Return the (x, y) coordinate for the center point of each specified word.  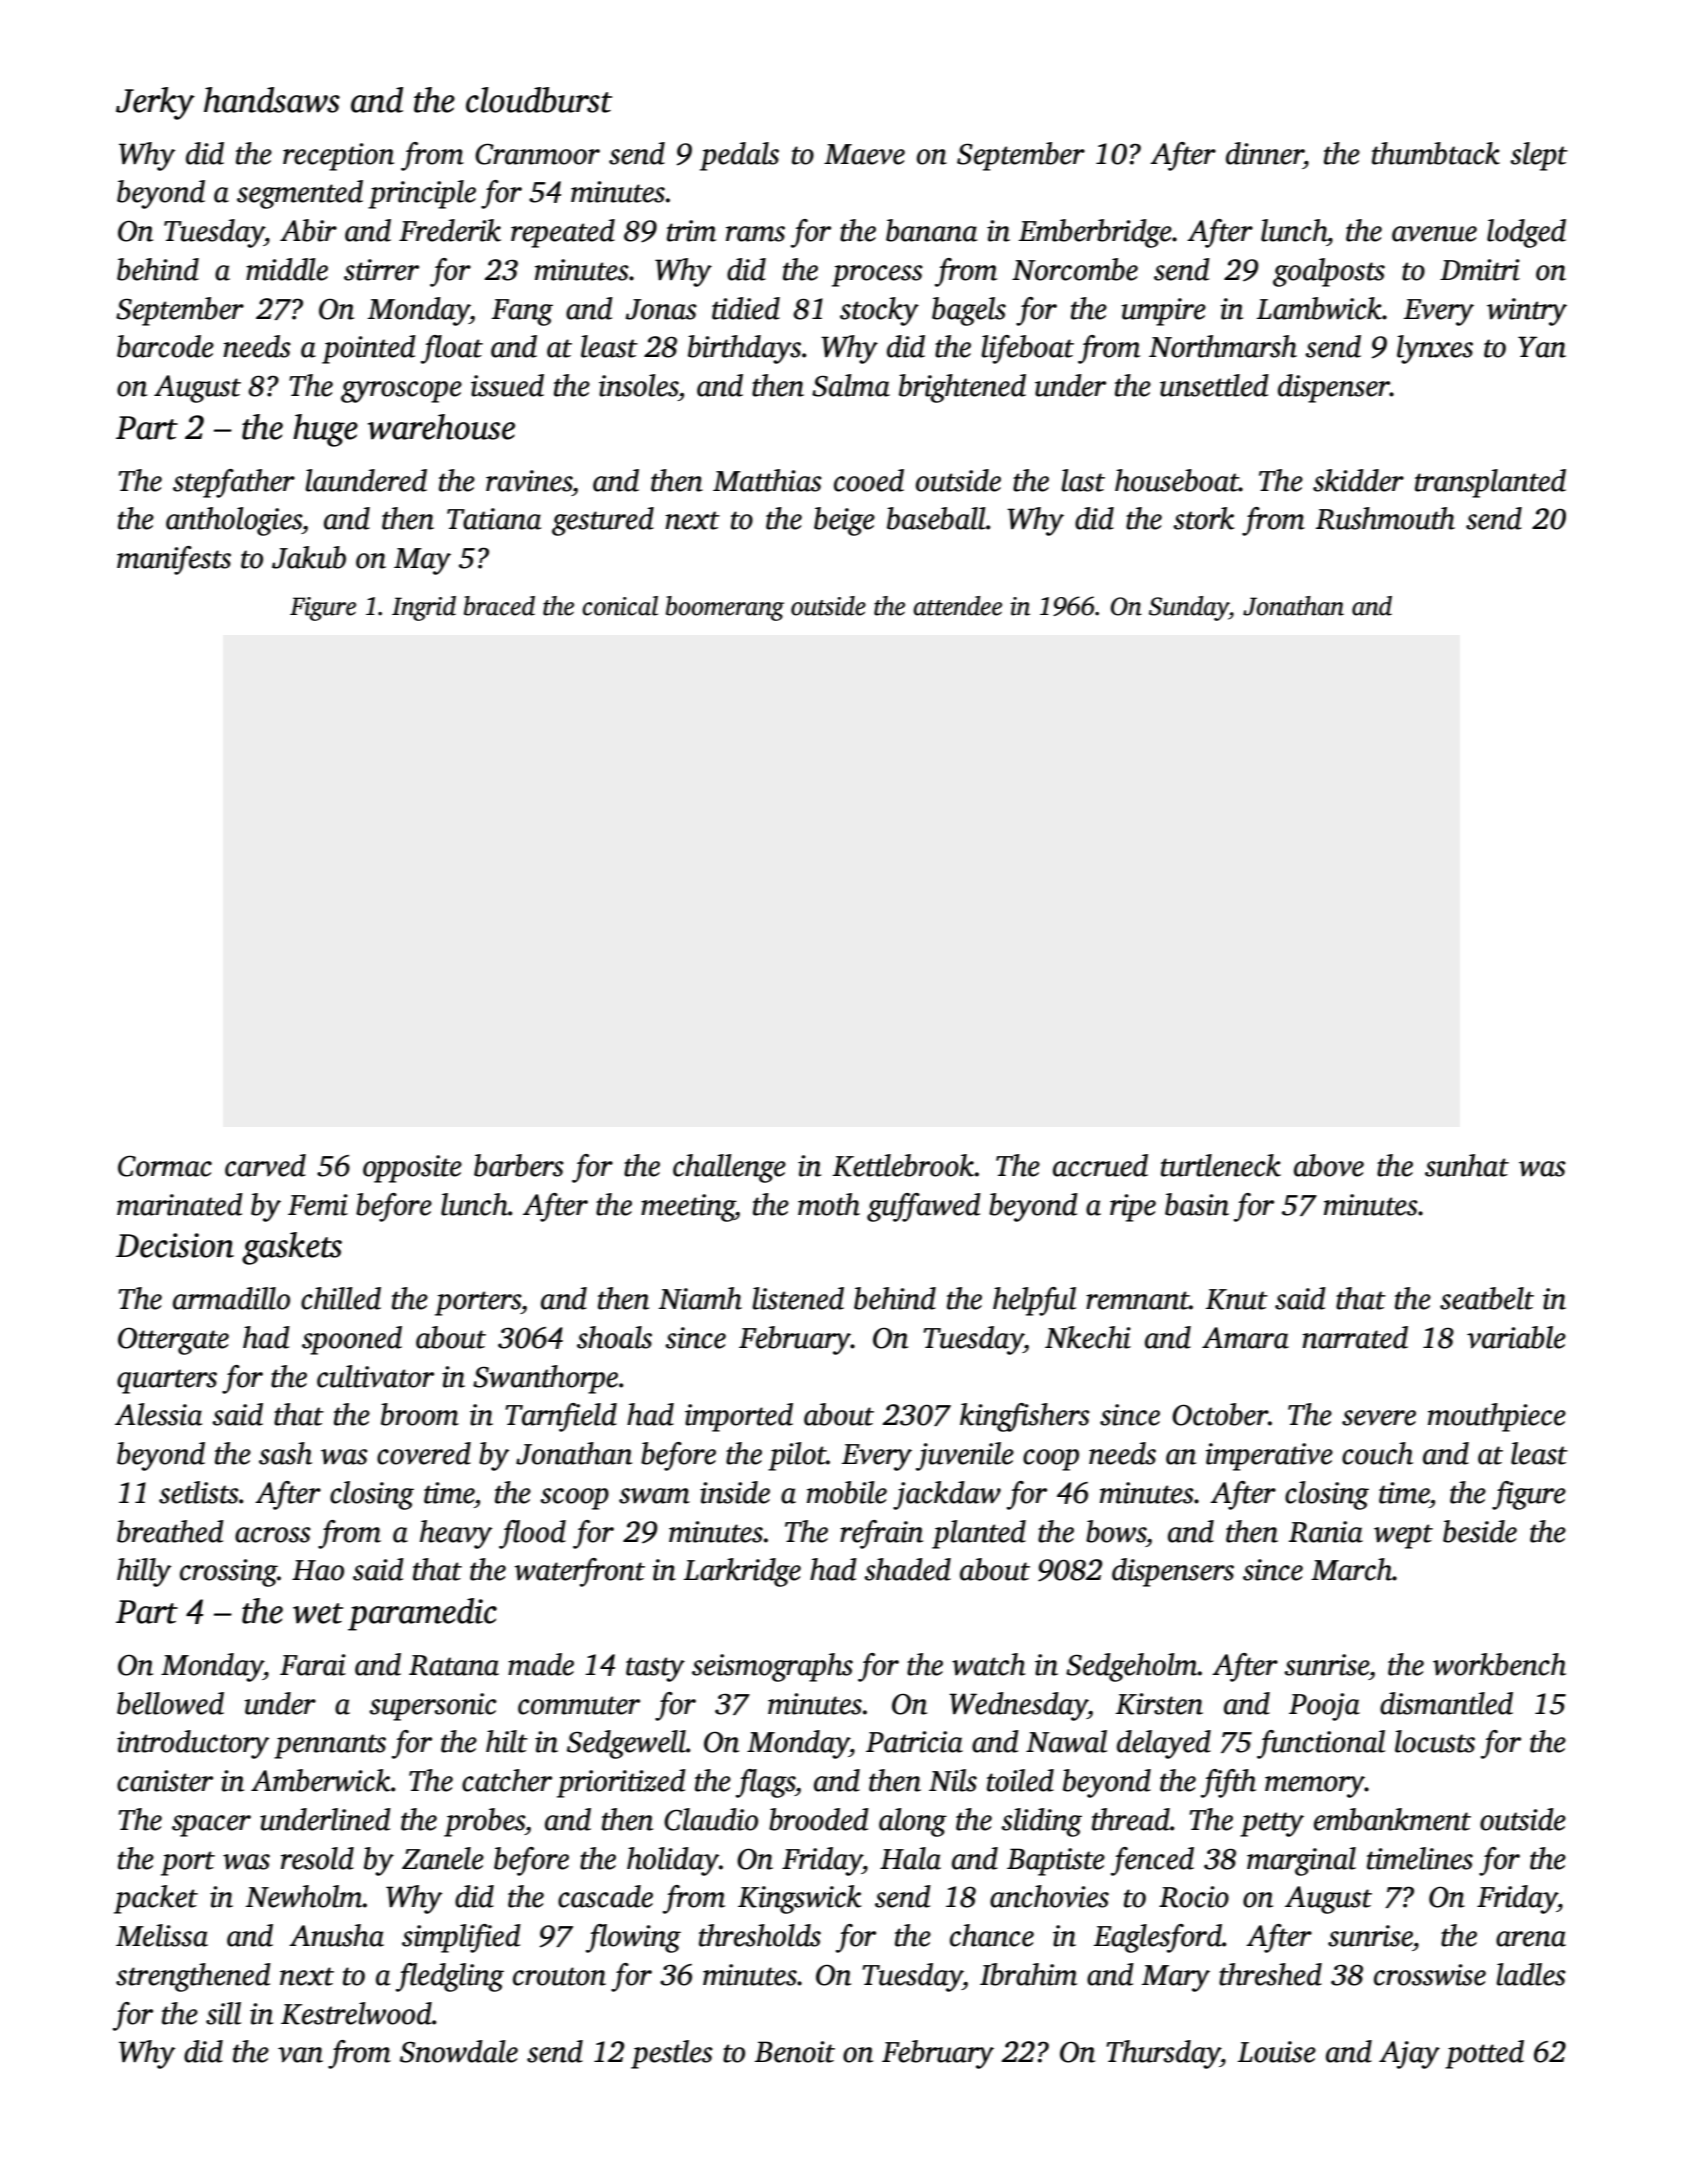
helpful (1034, 1301)
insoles (638, 385)
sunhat (1467, 1165)
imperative (1269, 1457)
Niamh (700, 1298)
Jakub (309, 557)
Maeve (864, 154)
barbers (519, 1165)
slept (1539, 156)
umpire (1163, 312)
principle (422, 194)
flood (532, 1534)
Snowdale (459, 2051)
